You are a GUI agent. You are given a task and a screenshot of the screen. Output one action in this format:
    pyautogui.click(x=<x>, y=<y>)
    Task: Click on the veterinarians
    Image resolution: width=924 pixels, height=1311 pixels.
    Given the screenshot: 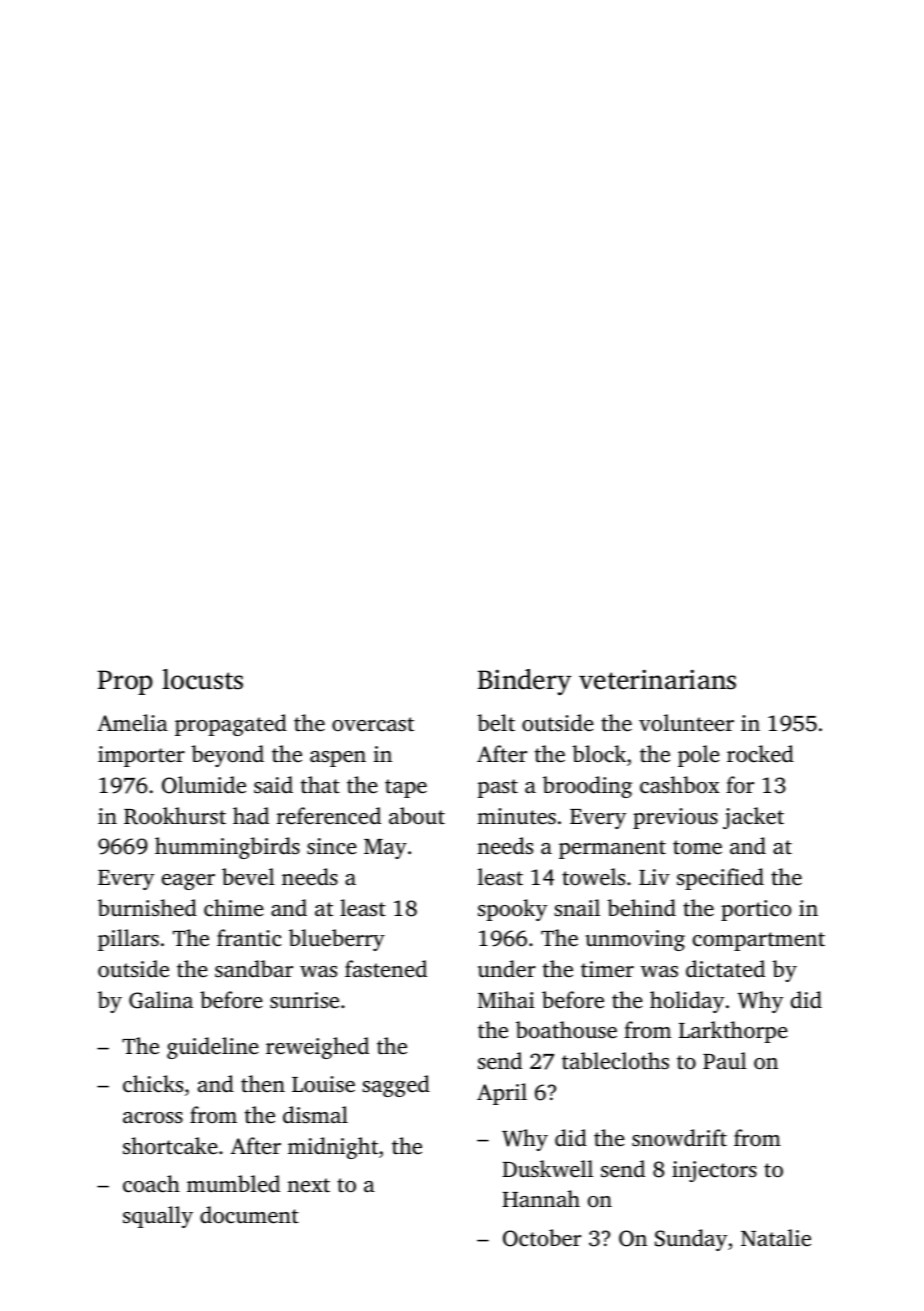 What is the action you would take?
    pyautogui.click(x=657, y=679)
